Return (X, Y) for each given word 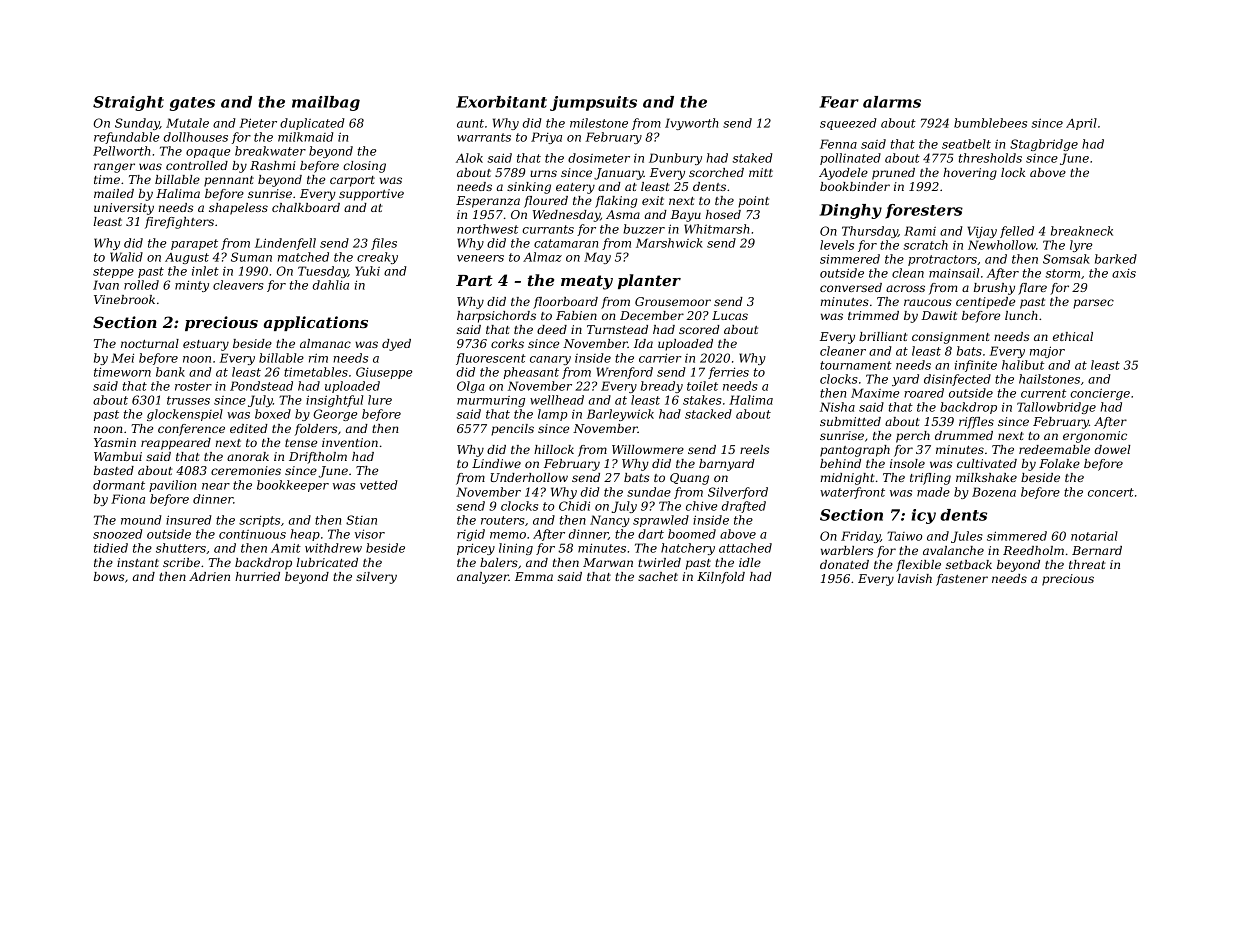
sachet (658, 576)
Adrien (209, 576)
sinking (529, 188)
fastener (962, 580)
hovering (970, 174)
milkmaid (305, 137)
